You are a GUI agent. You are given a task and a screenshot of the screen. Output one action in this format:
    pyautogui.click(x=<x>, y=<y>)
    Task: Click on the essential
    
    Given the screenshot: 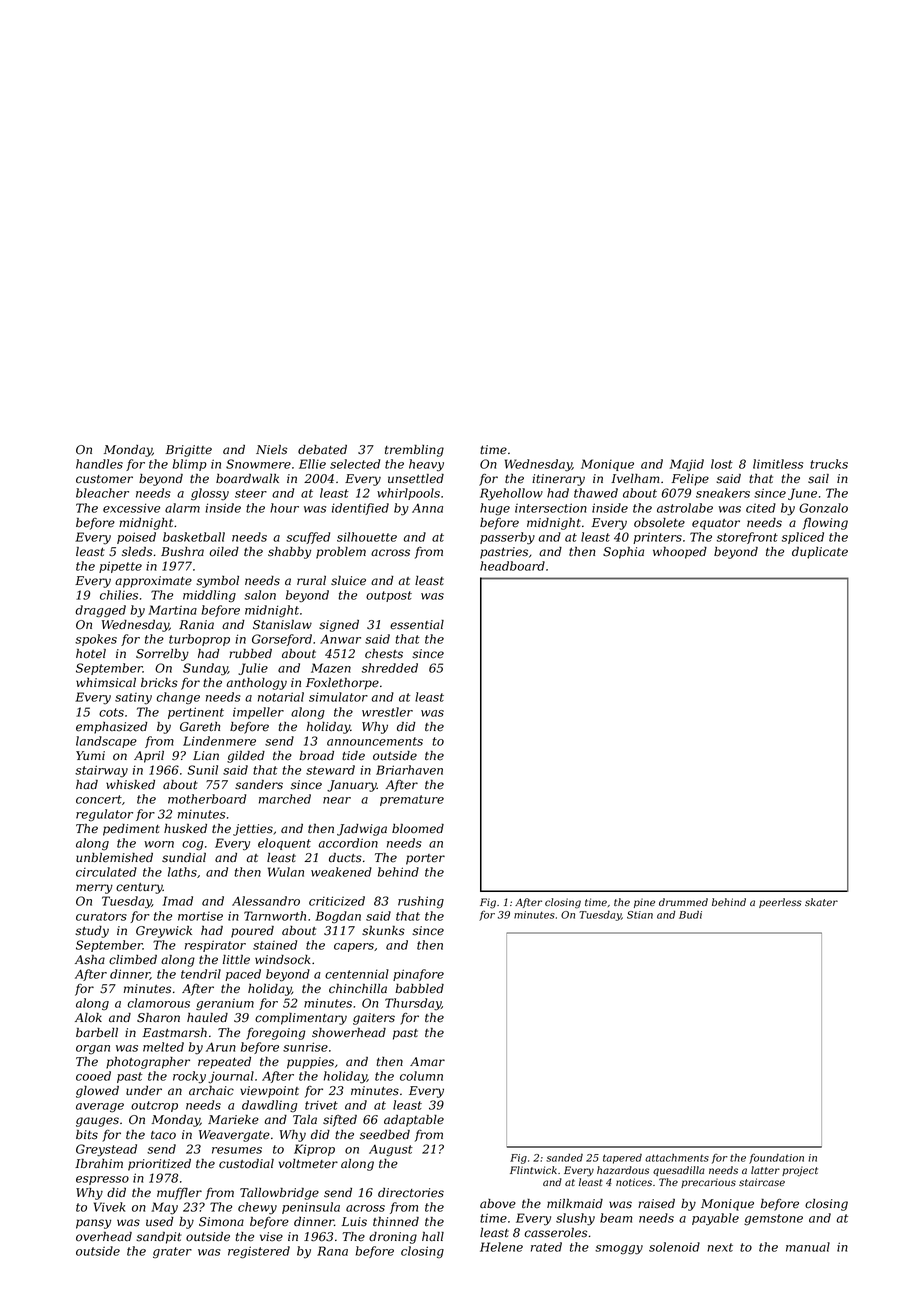 What is the action you would take?
    pyautogui.click(x=417, y=625)
